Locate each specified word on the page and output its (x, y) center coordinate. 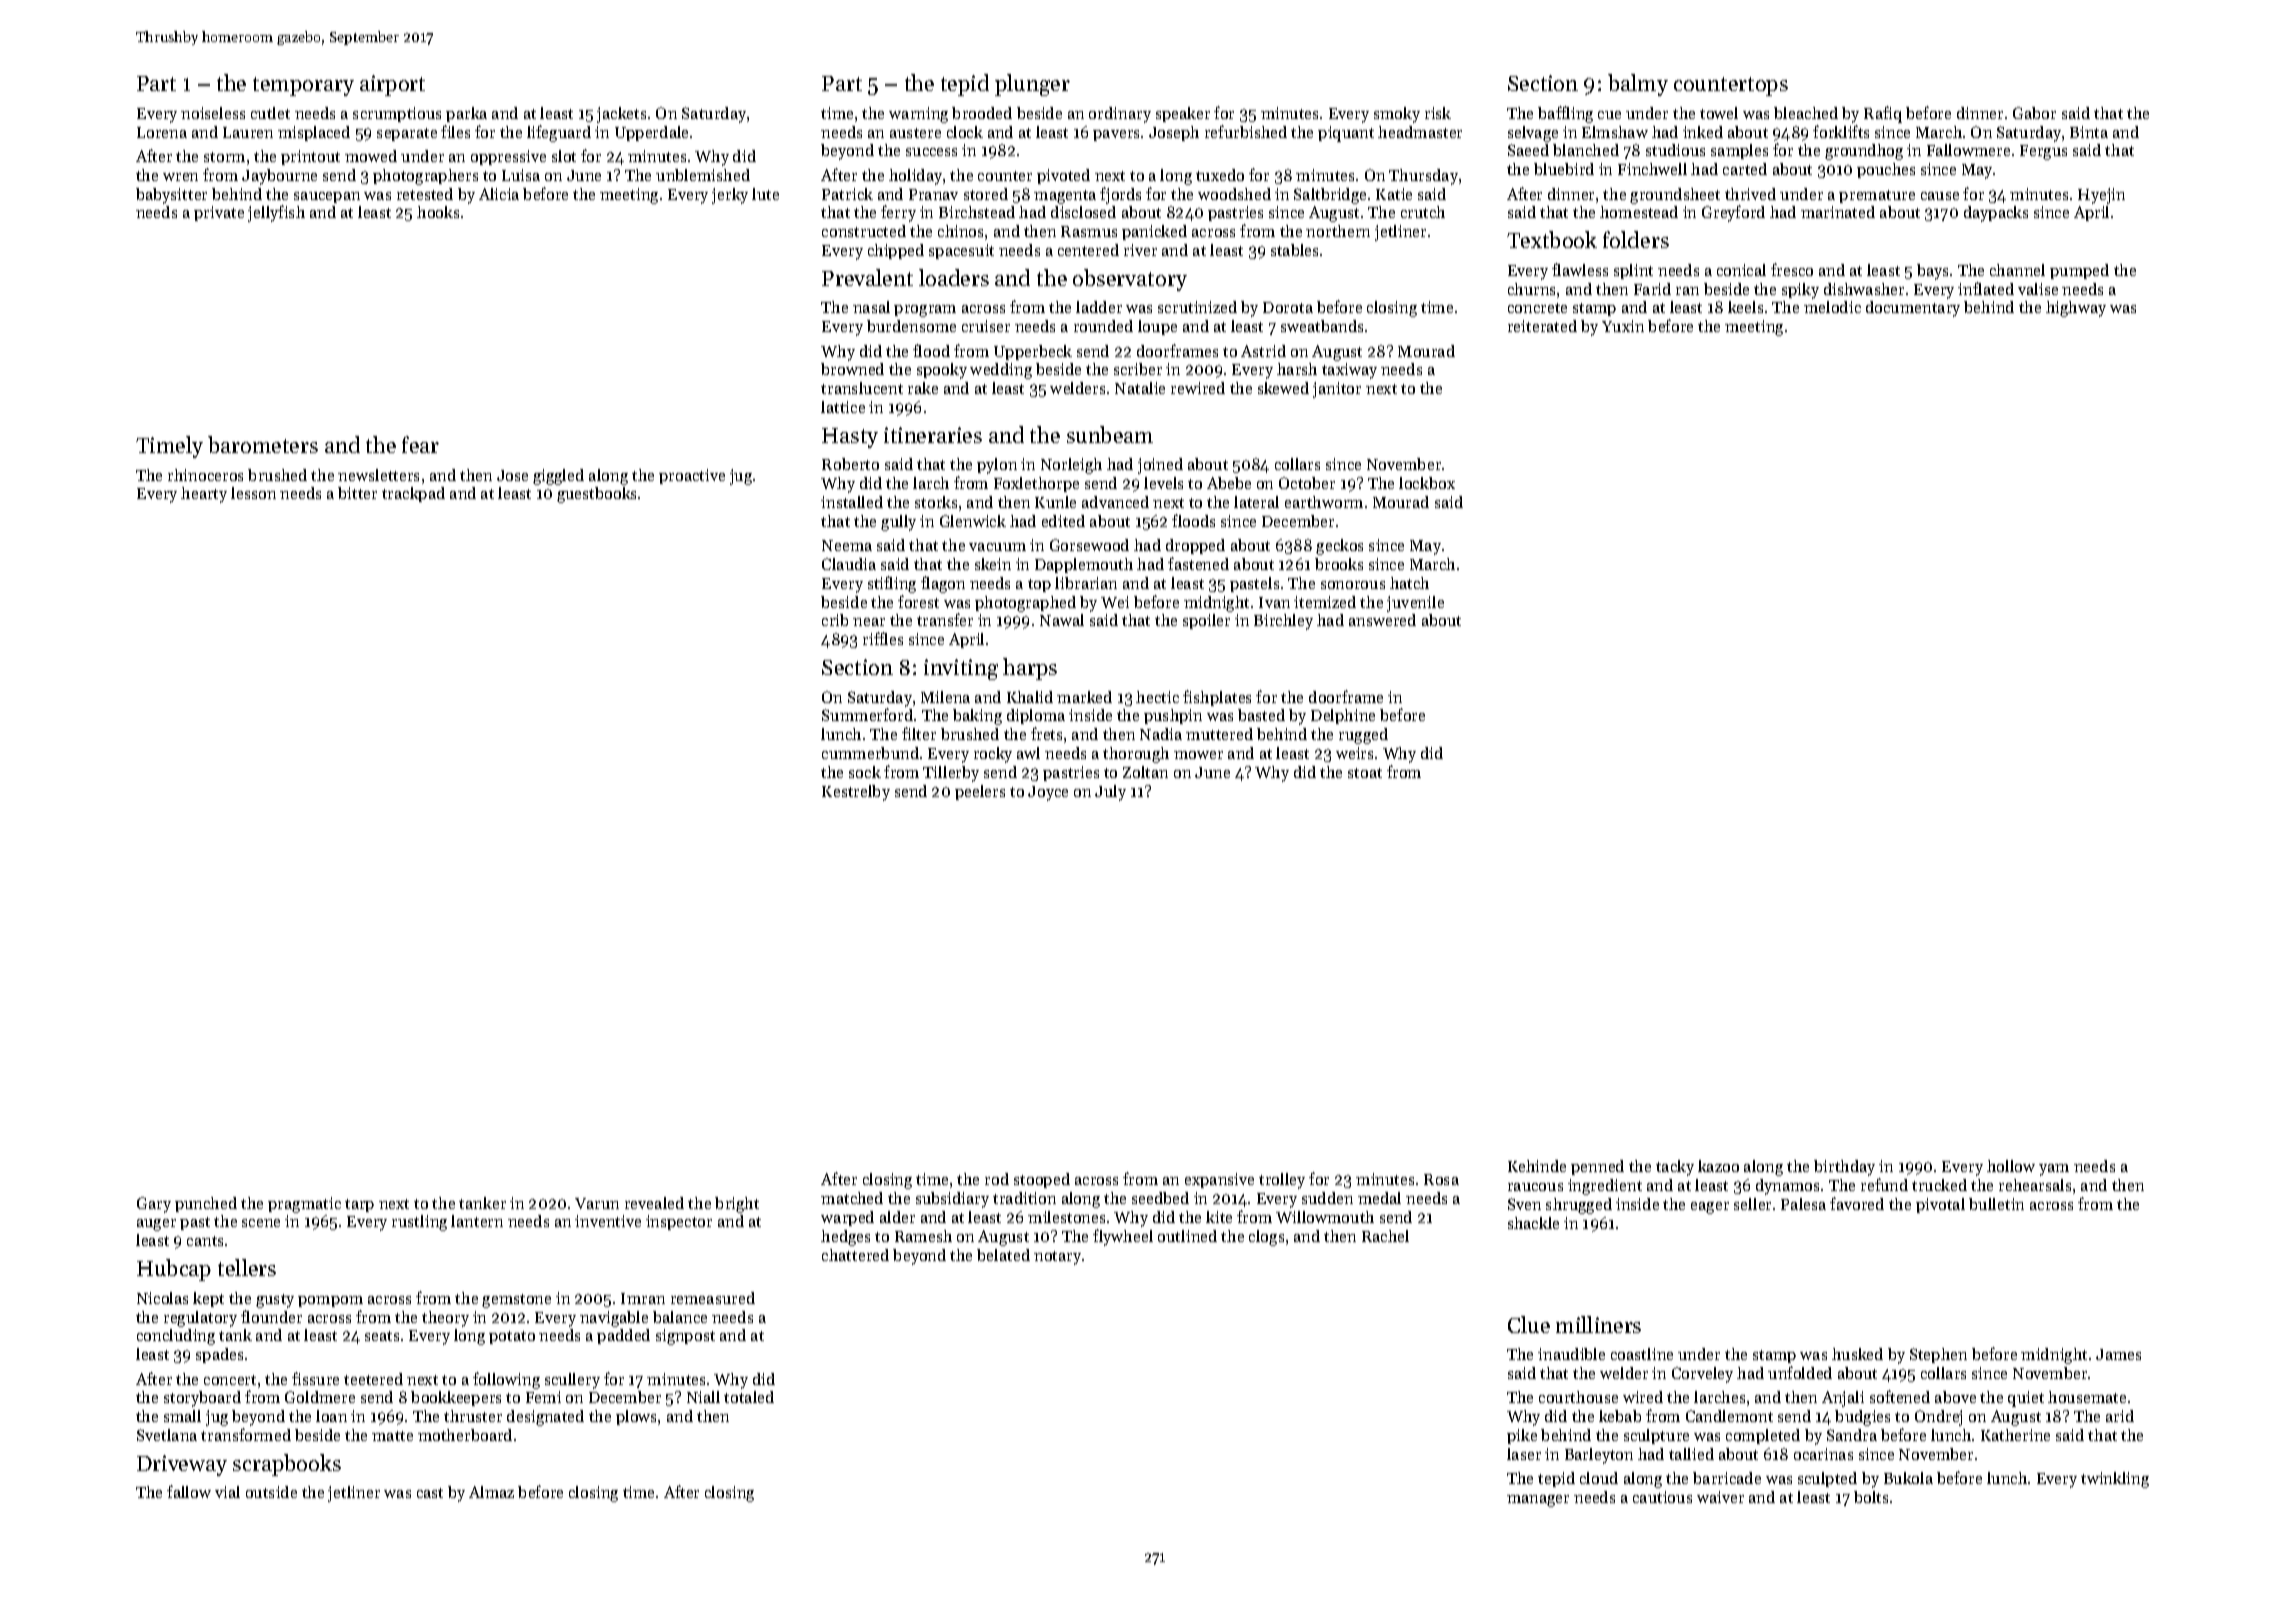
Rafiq (1883, 114)
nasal (871, 307)
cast (430, 1493)
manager (1538, 1501)
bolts (1871, 1497)
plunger (1032, 85)
